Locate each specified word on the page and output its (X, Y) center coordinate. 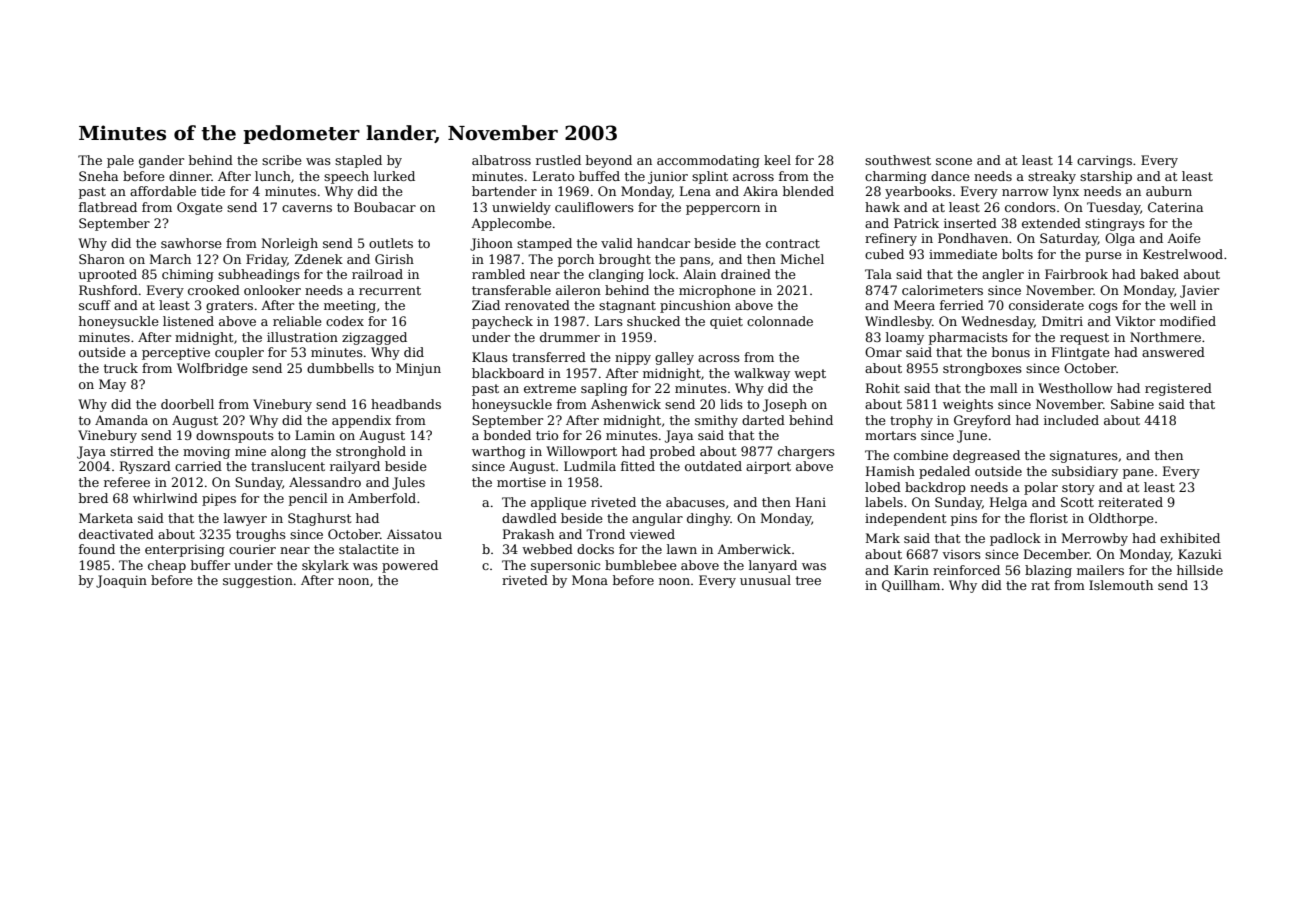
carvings (1104, 161)
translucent (288, 466)
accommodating (708, 161)
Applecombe (511, 224)
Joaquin (121, 581)
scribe (282, 160)
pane (1138, 474)
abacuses (695, 502)
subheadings (259, 275)
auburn (1169, 191)
